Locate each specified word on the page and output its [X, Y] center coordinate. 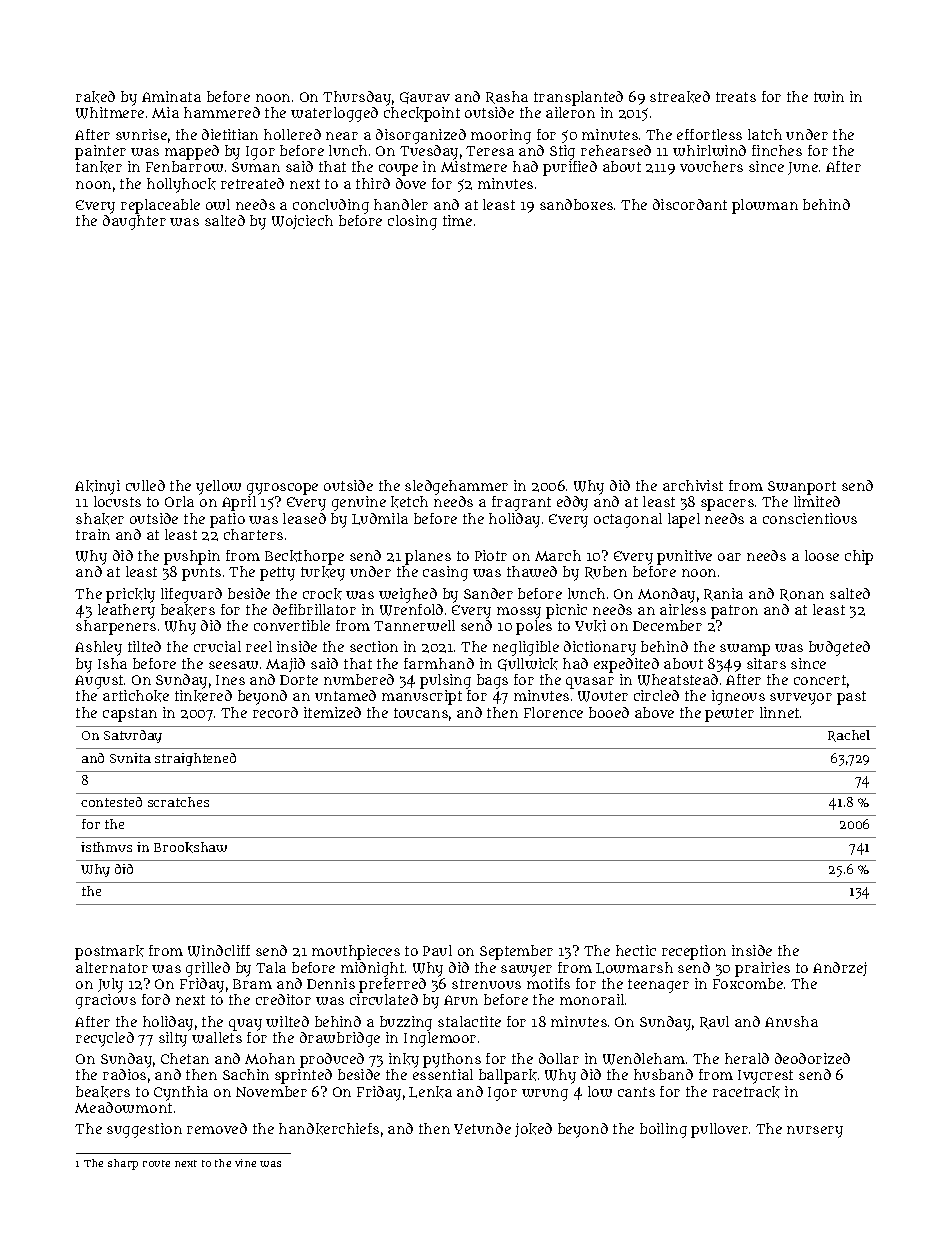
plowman [765, 206]
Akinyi [97, 487]
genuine [359, 503]
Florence [553, 712]
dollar [559, 1058]
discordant [690, 204]
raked [95, 97]
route [156, 1163]
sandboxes [576, 204]
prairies [762, 969]
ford [156, 999]
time [457, 220]
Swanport [802, 488]
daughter [134, 222]
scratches [178, 802]
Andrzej [840, 969]
